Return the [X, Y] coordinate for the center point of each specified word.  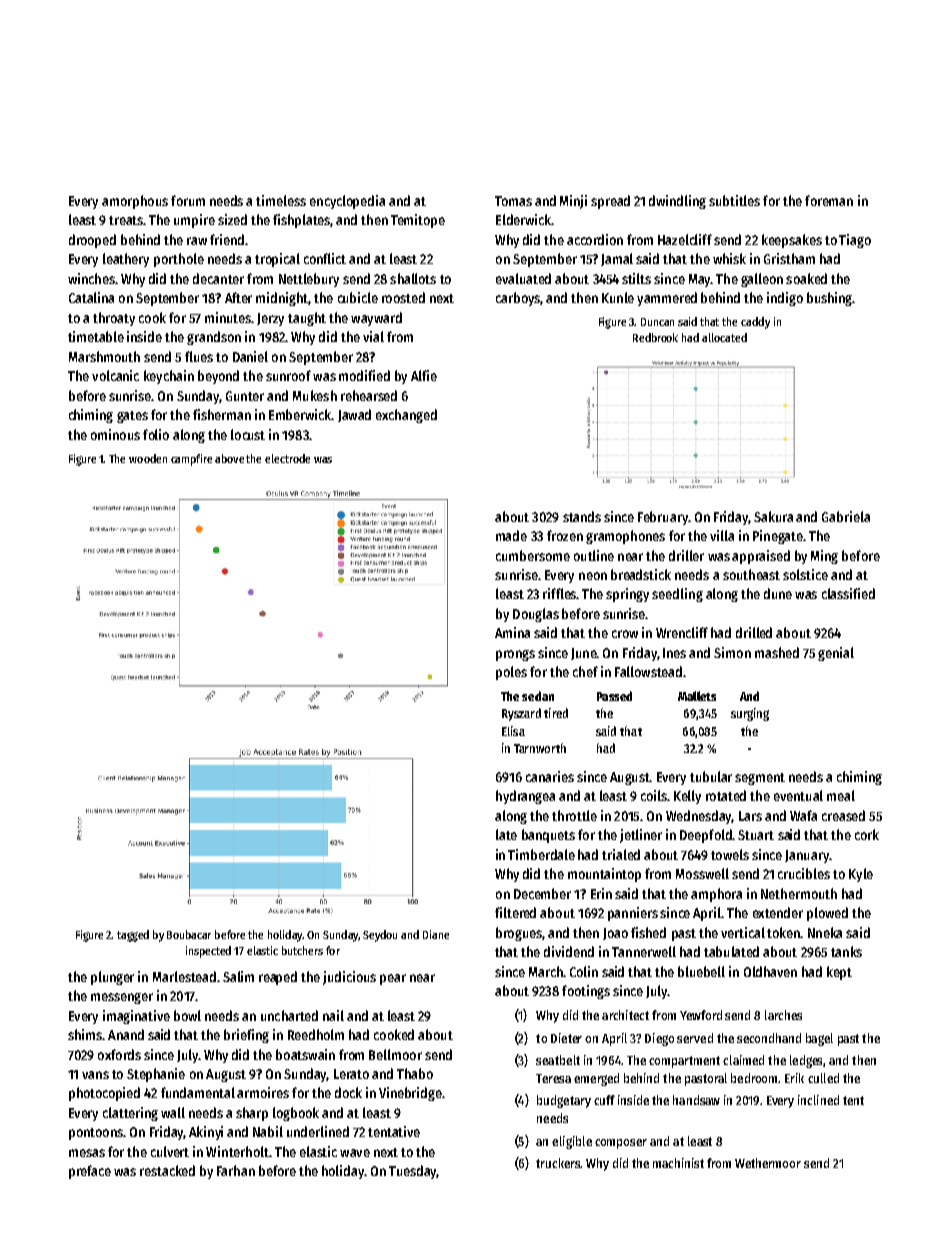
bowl [187, 1015]
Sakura [773, 516]
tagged [133, 936]
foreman [829, 200]
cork [867, 834]
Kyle [861, 875]
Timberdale [541, 854]
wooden [148, 458]
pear [393, 979]
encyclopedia [347, 202]
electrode [287, 458]
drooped [92, 241]
